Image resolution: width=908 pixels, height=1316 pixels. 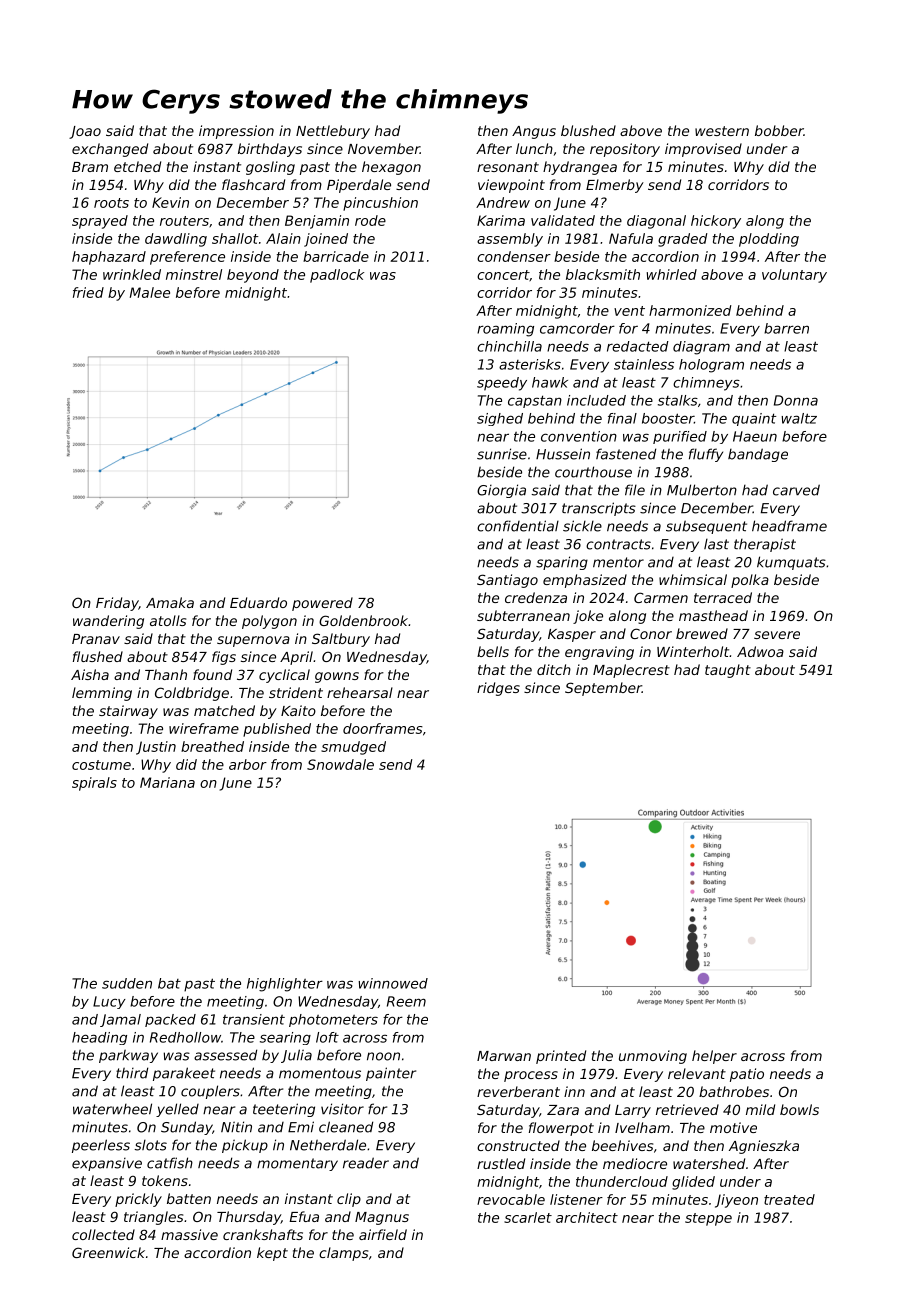 I want to click on sudden, so click(x=127, y=983).
